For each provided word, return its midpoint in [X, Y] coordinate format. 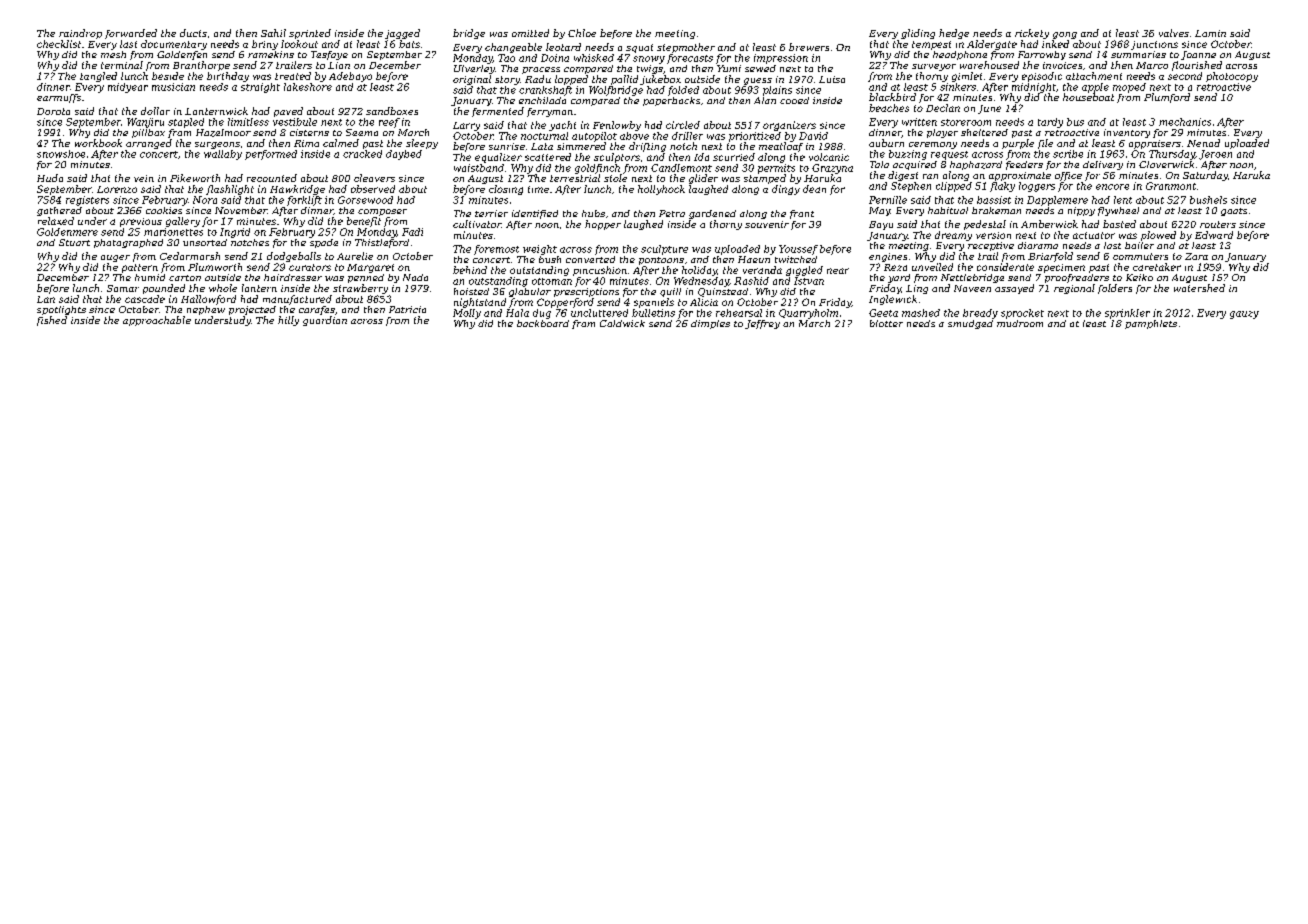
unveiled [932, 267]
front [802, 214]
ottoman [552, 281]
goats [1234, 212]
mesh [113, 54]
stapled [186, 123]
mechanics [1185, 122]
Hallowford [208, 300]
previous [141, 222]
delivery [1103, 165]
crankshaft [545, 91]
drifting [647, 147]
